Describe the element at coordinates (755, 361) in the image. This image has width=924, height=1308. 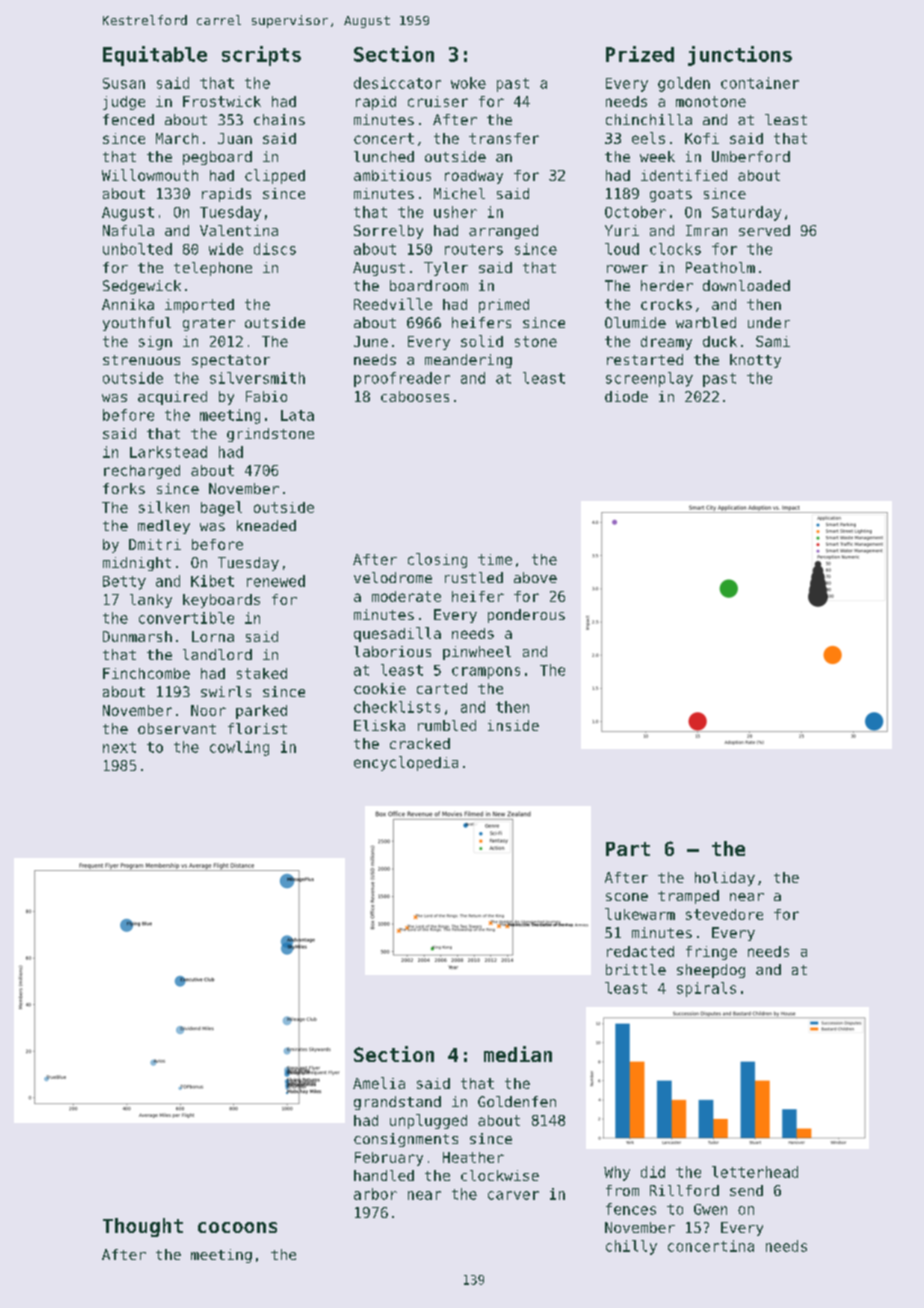
I see `knotty` at that location.
